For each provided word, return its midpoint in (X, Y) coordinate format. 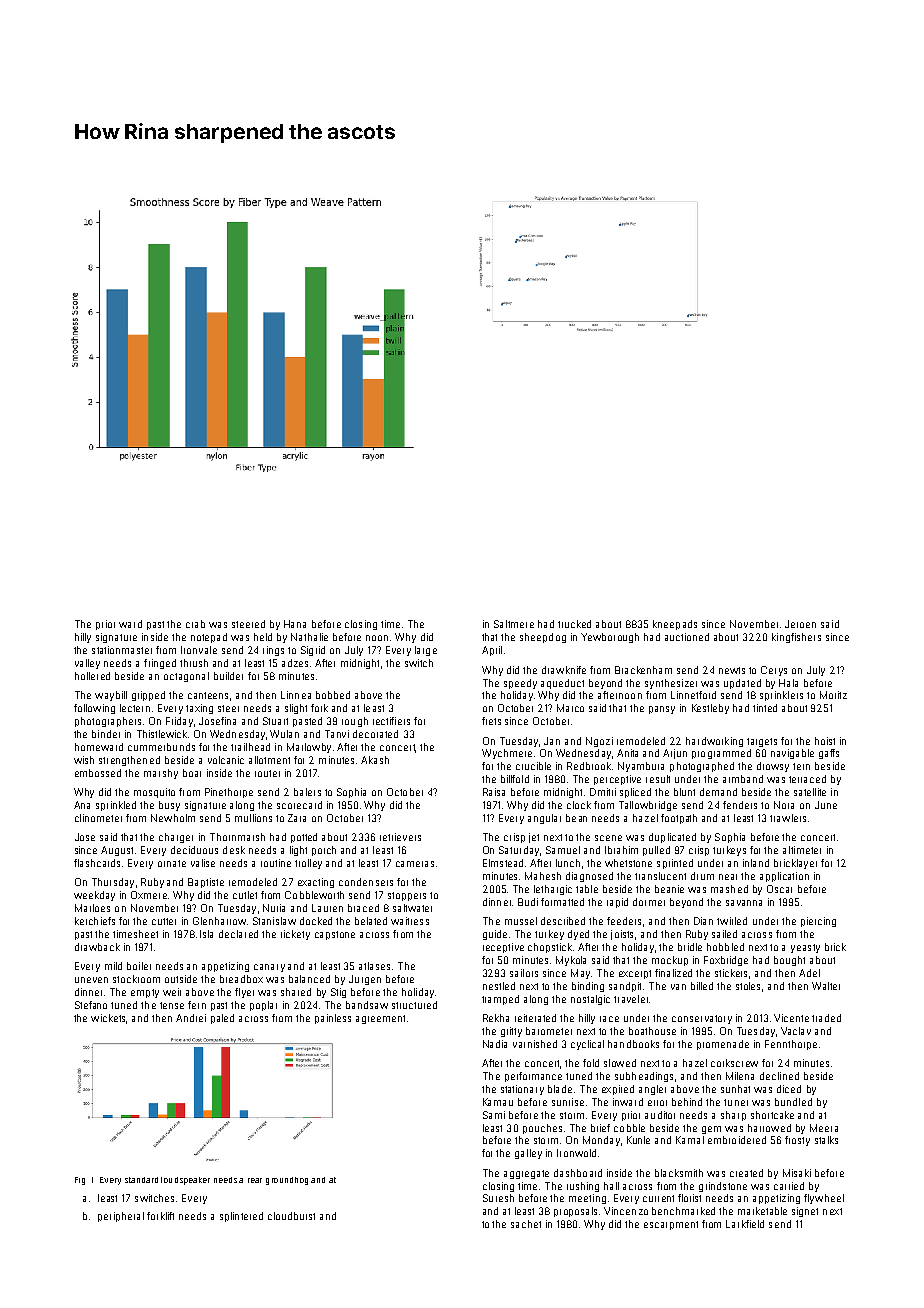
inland (756, 863)
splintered (241, 1217)
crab (195, 624)
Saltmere (514, 624)
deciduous (194, 850)
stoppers (407, 896)
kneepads (675, 625)
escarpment (671, 1225)
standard (141, 1180)
